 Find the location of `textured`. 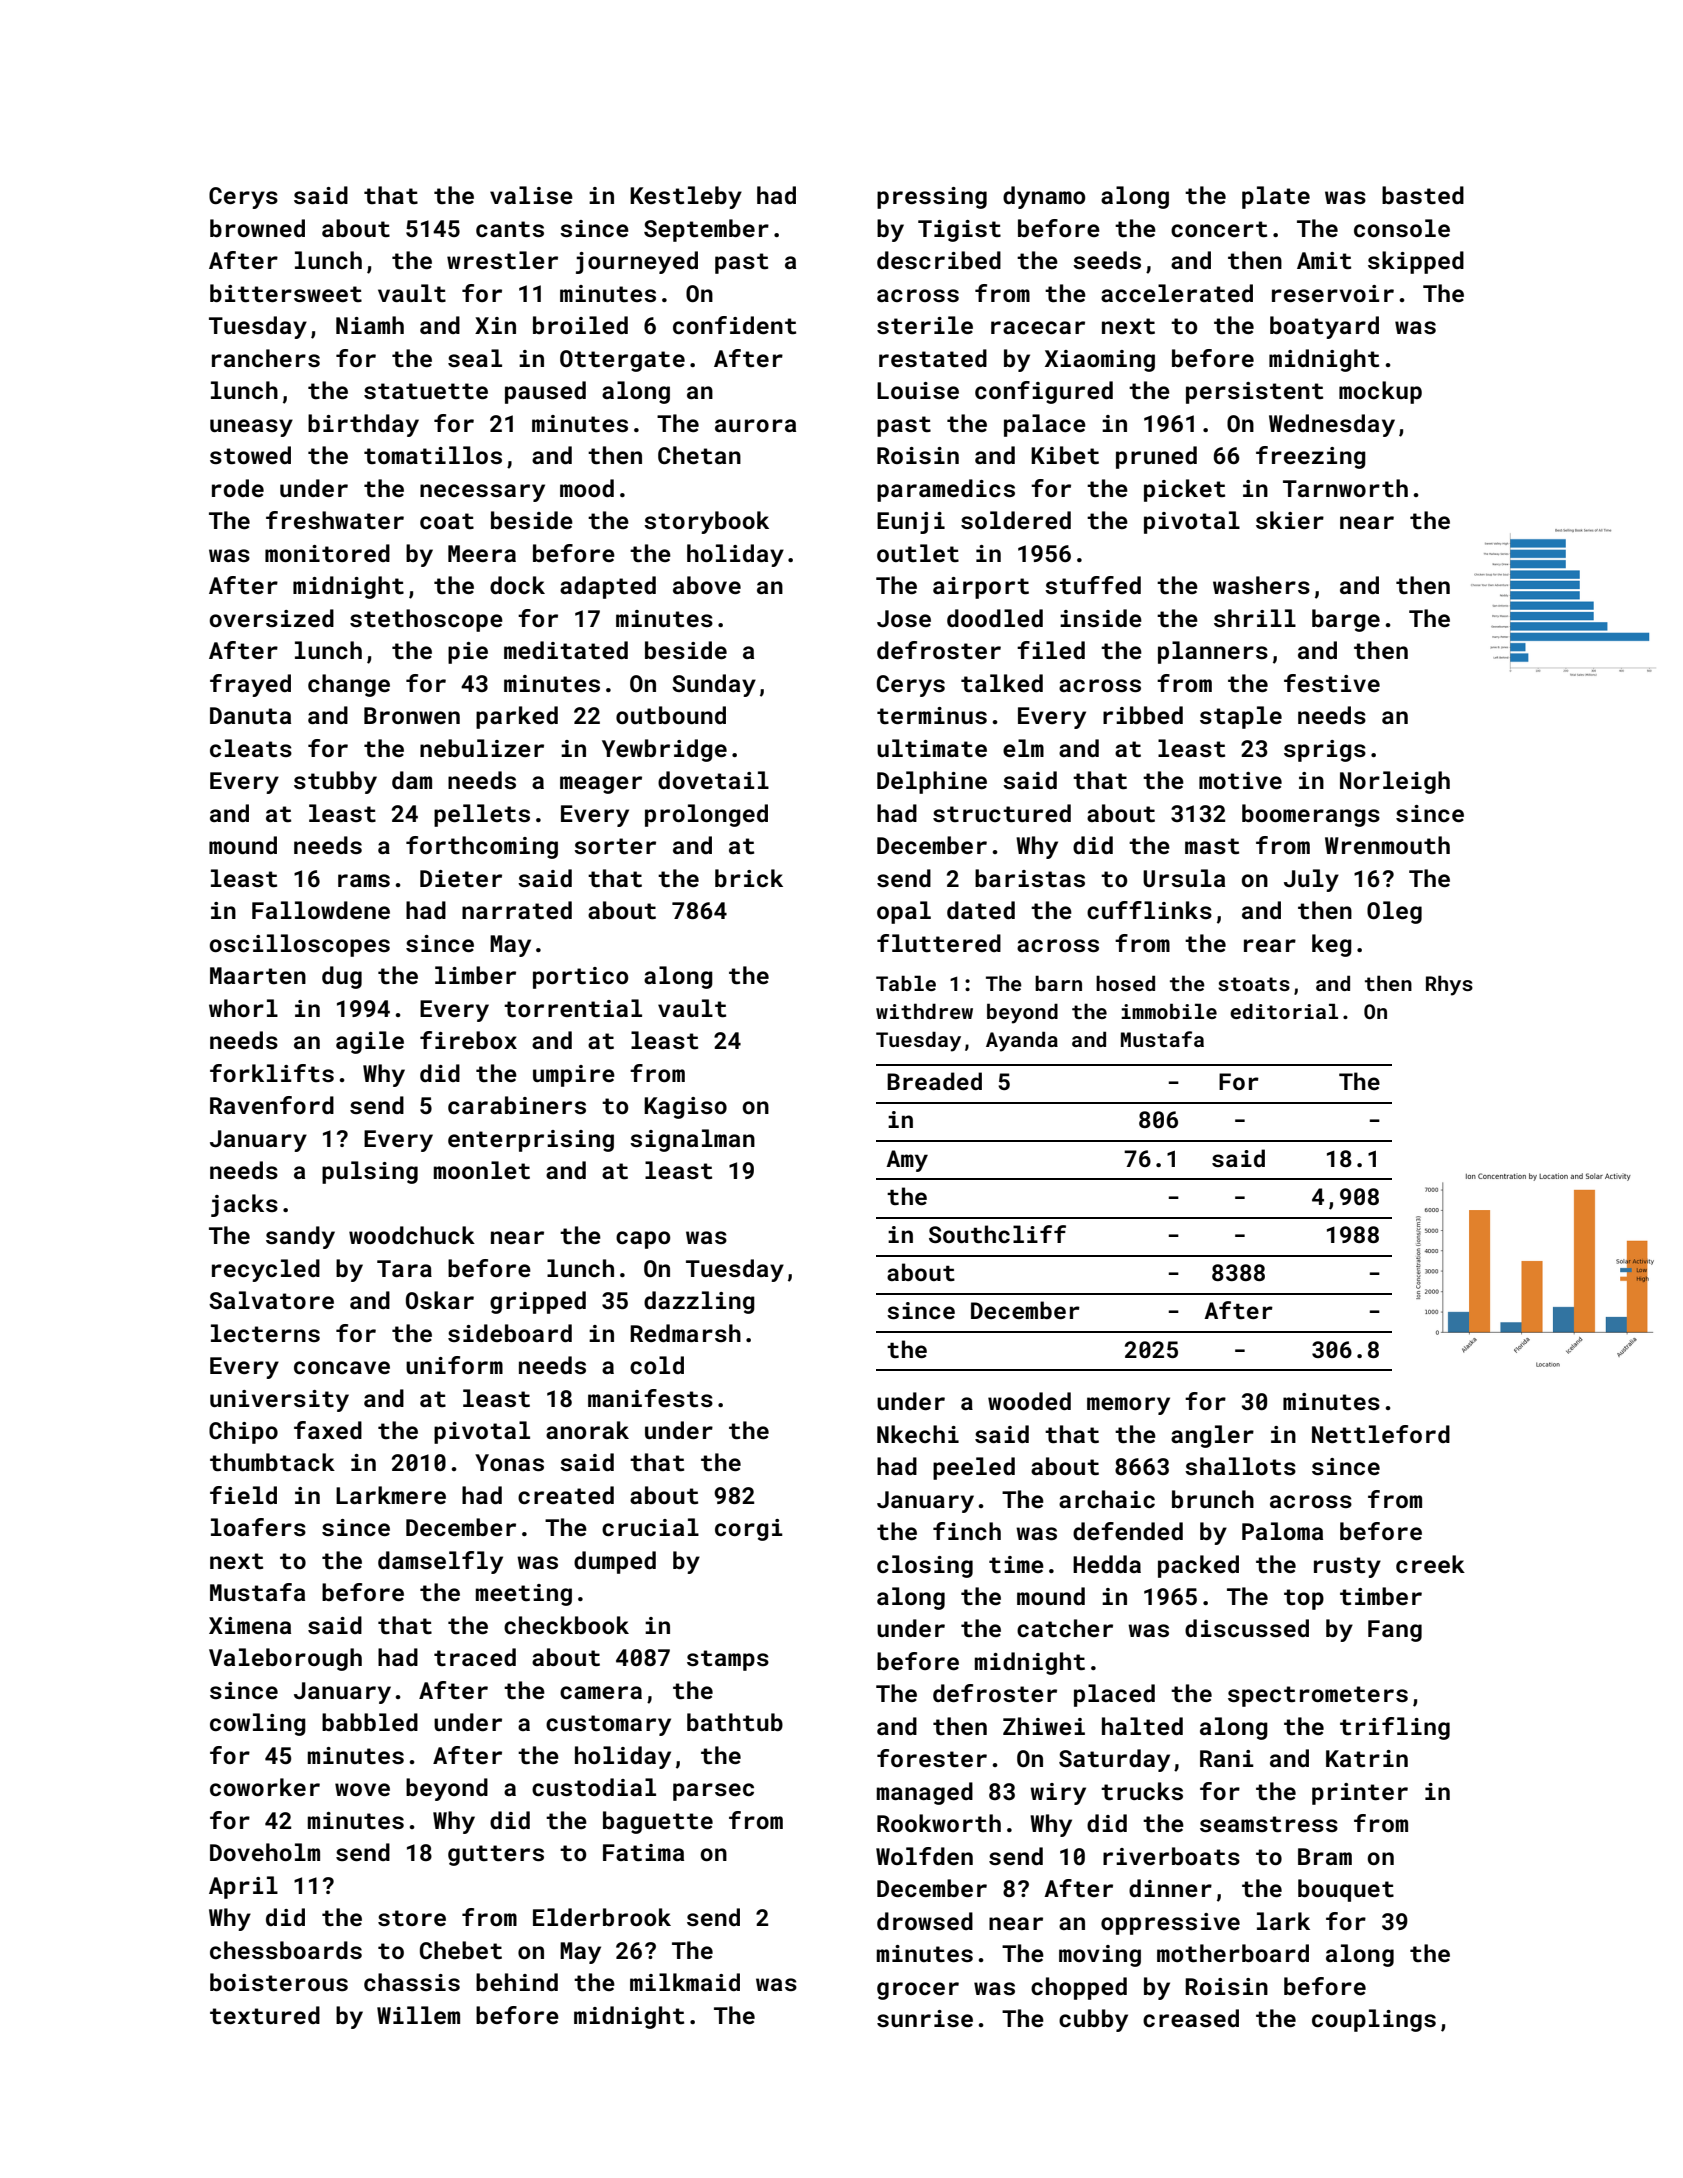

textured is located at coordinates (265, 2015).
